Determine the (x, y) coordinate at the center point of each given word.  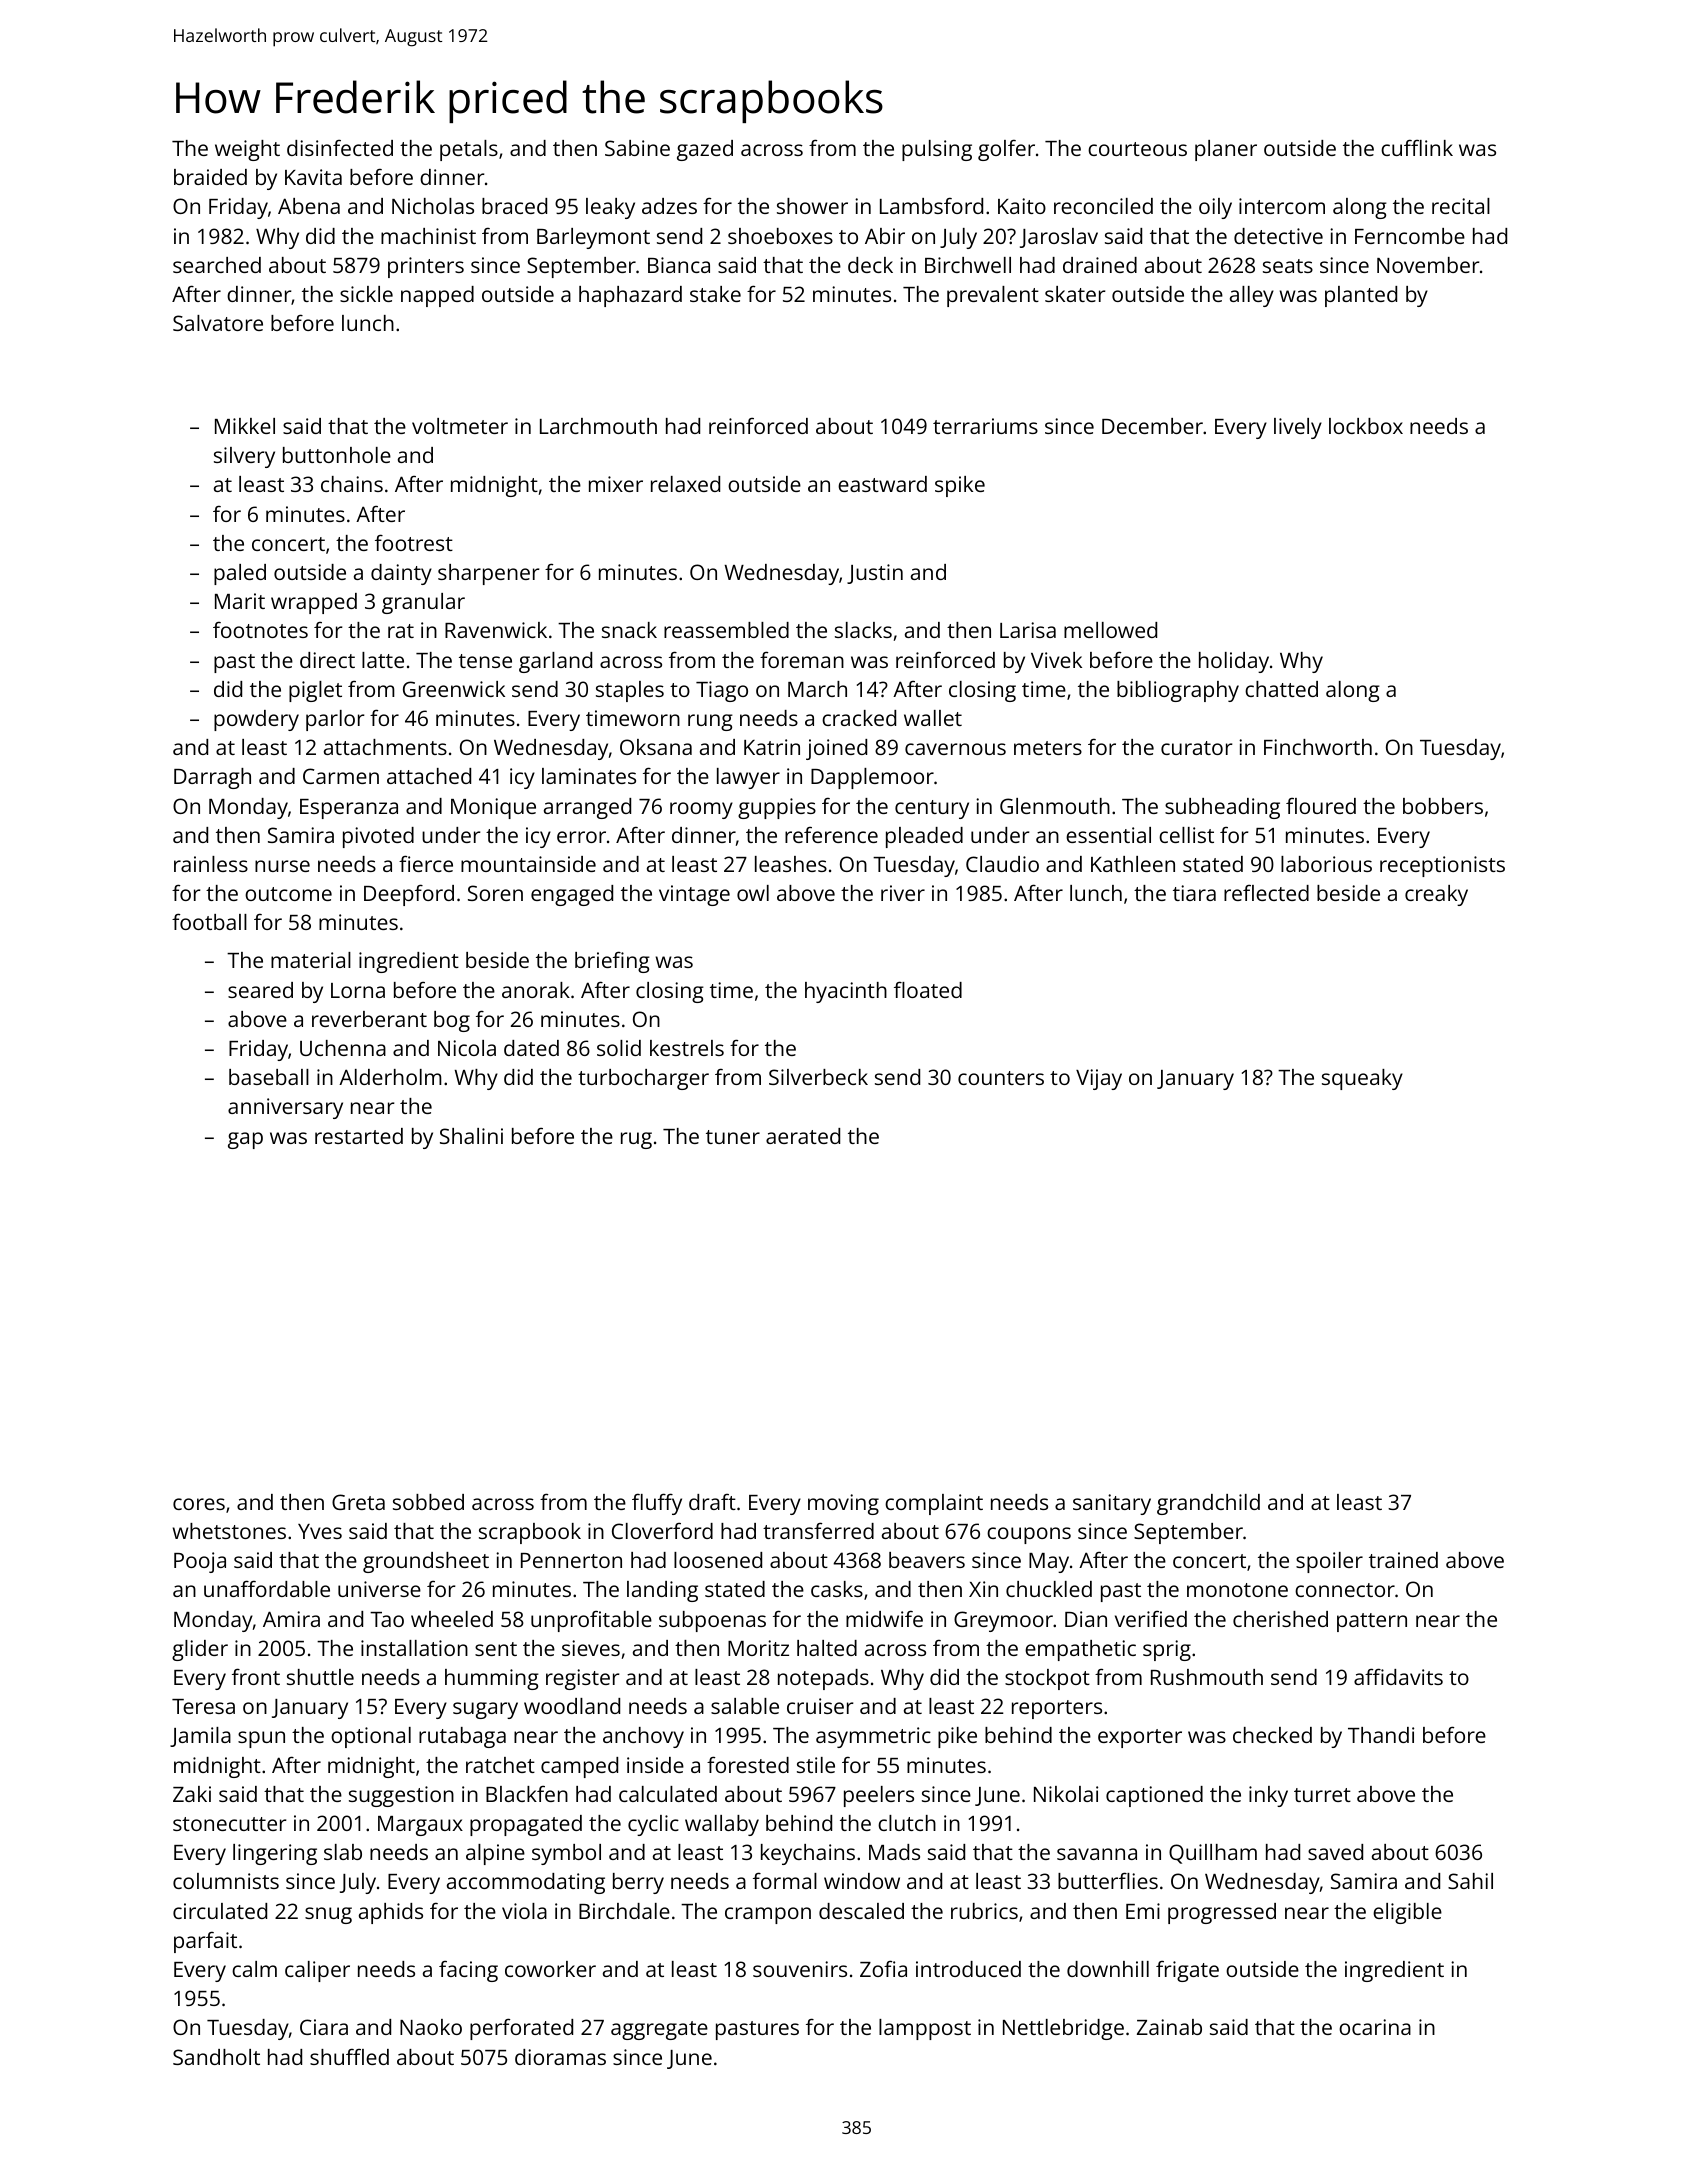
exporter (1140, 1738)
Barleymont (593, 238)
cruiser (820, 1706)
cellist (1186, 835)
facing (468, 1971)
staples (630, 691)
